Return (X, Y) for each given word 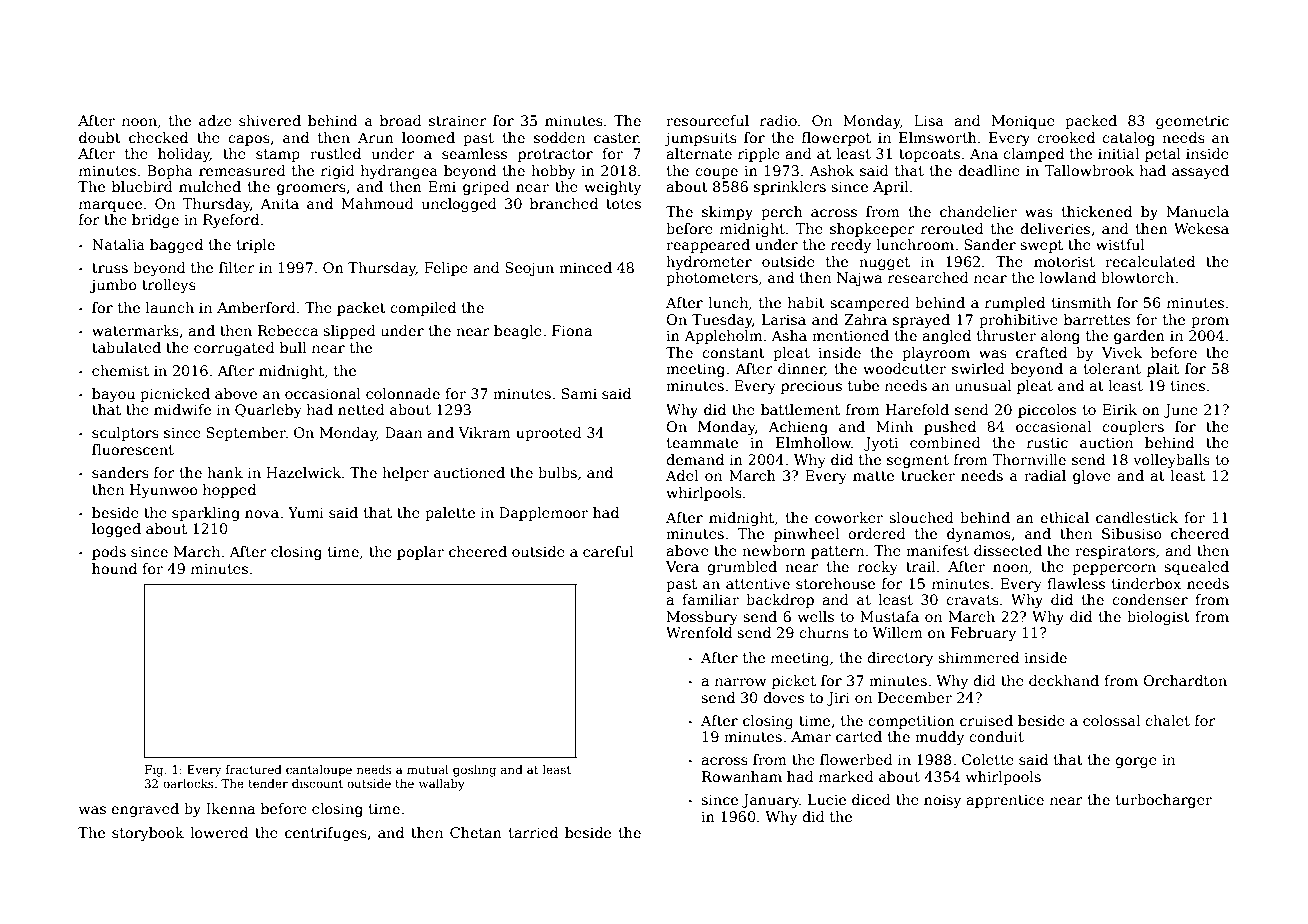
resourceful (707, 120)
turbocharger (1163, 801)
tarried (533, 832)
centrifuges (326, 834)
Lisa (929, 120)
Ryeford (231, 221)
